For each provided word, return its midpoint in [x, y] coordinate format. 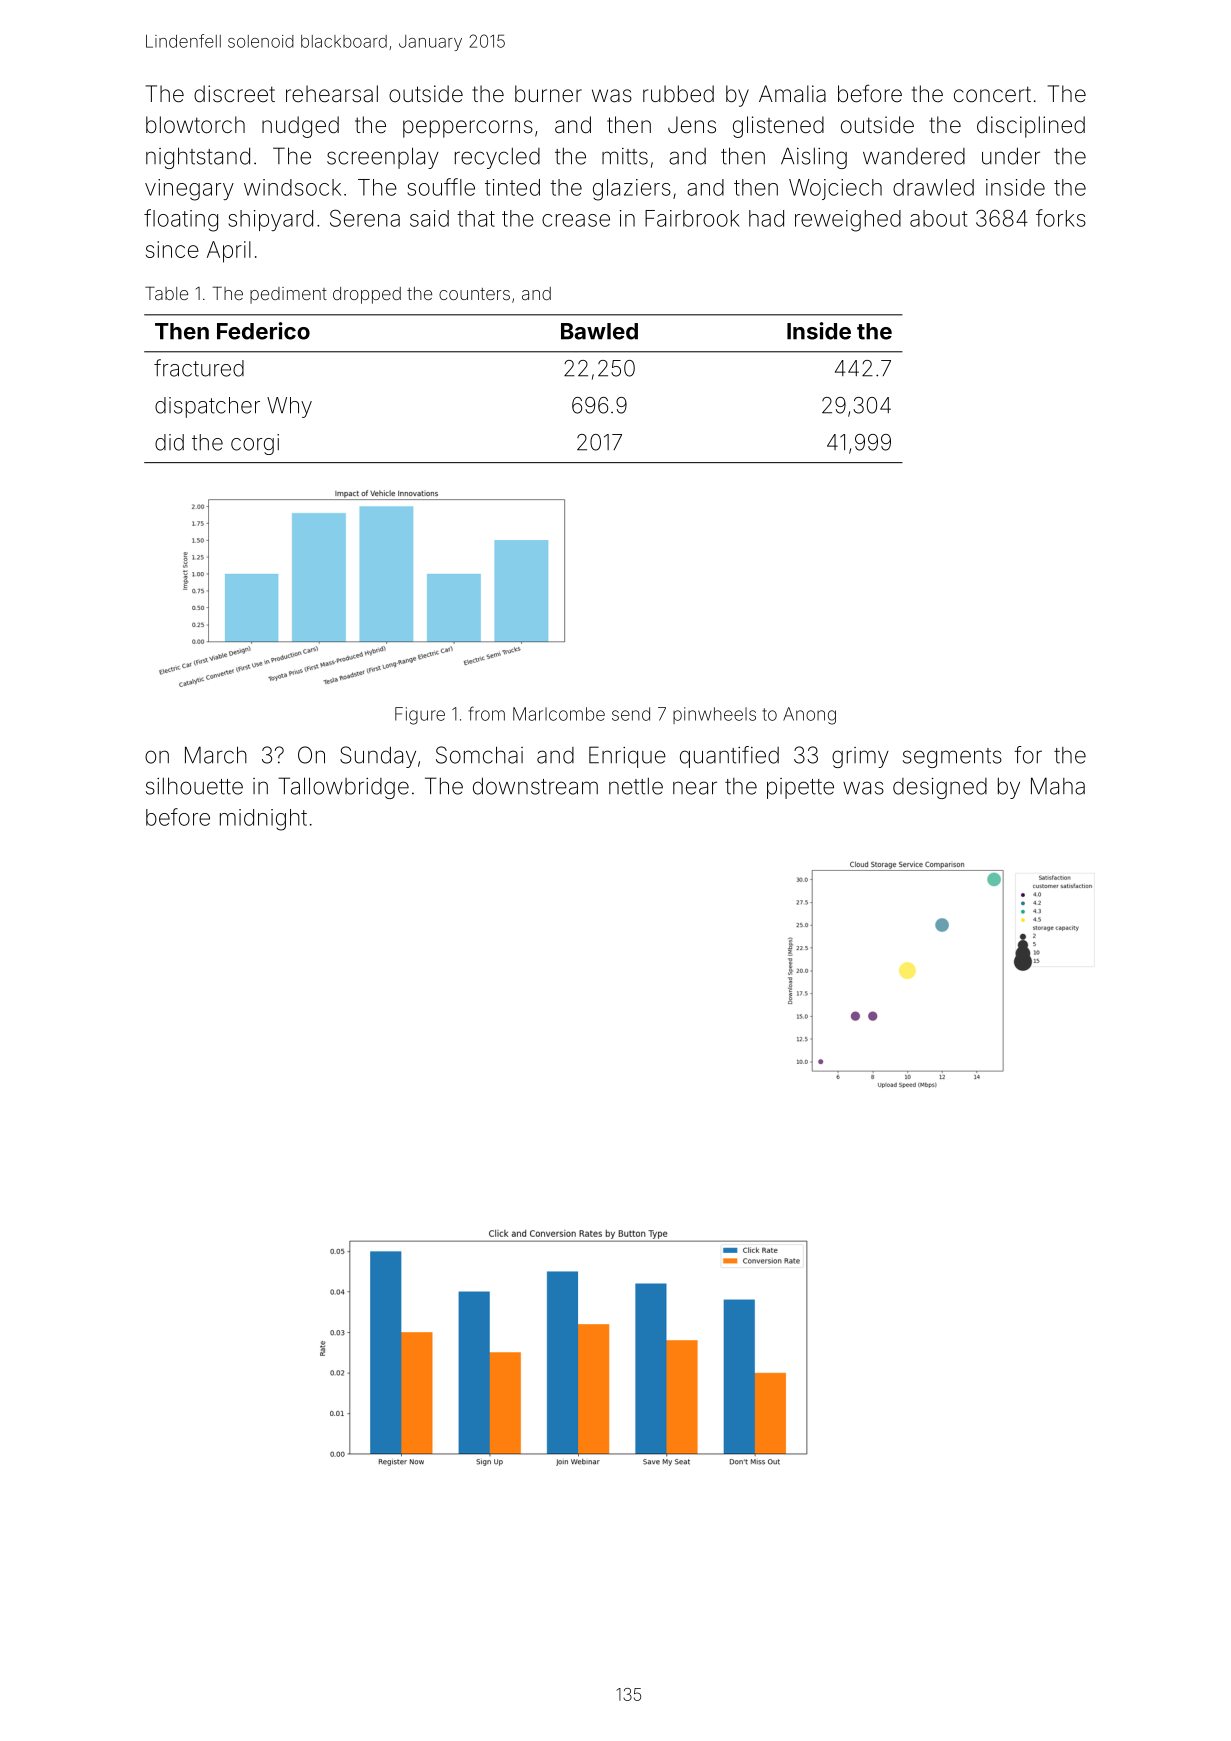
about [939, 218]
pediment [288, 295]
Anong [809, 716]
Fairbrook [692, 218]
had [766, 218]
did [169, 442]
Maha [1058, 786]
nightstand [198, 158]
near [695, 788]
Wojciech [835, 189]
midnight [263, 820]
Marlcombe [559, 714]
